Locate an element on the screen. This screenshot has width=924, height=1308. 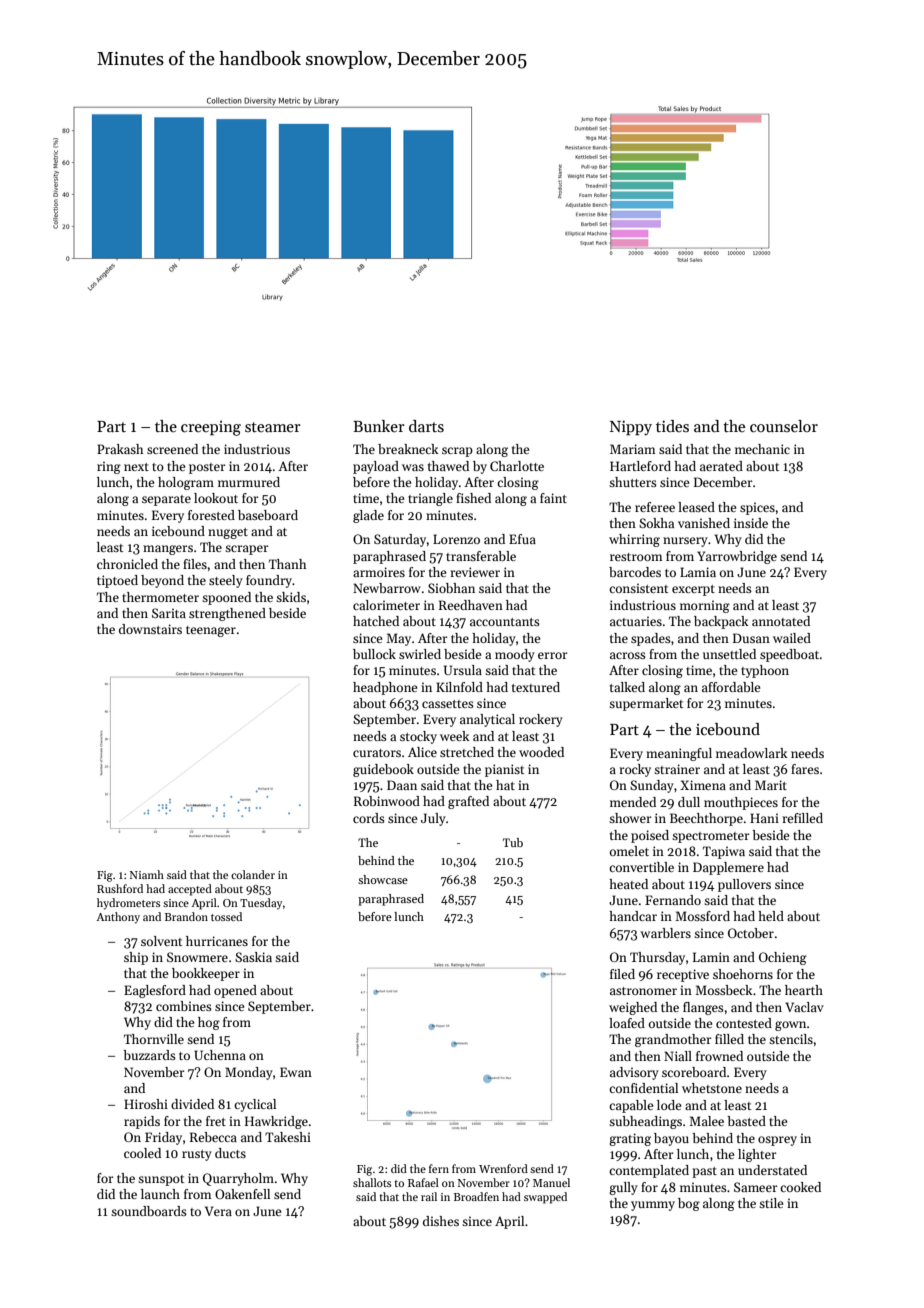
murmured is located at coordinates (249, 482).
